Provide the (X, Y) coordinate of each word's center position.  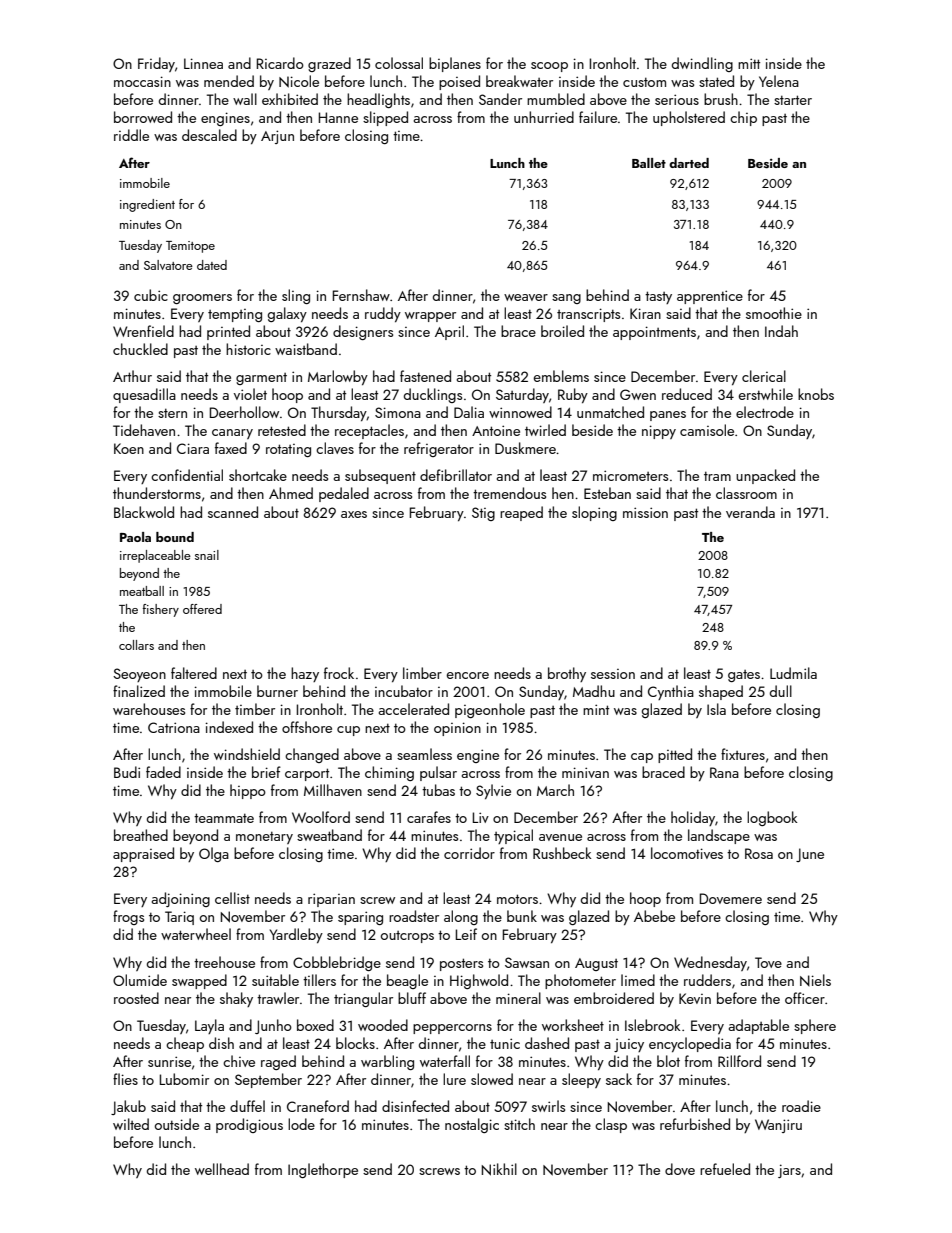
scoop (549, 67)
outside (177, 1124)
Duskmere (525, 448)
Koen (129, 448)
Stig (483, 514)
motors (517, 899)
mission (645, 512)
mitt (749, 63)
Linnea (203, 63)
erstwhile (766, 394)
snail (207, 555)
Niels (815, 980)
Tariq (179, 918)
